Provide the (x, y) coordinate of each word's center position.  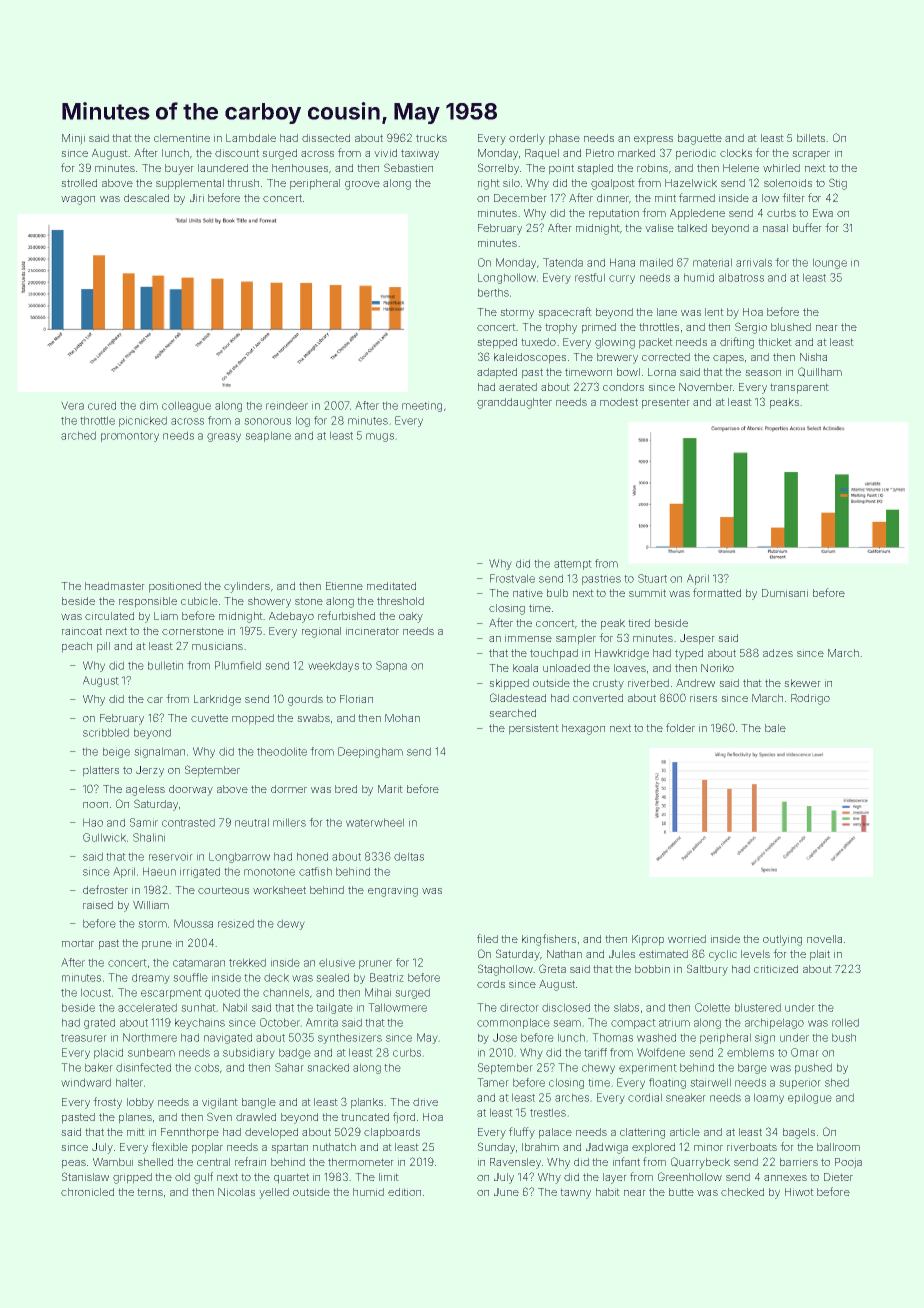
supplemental (190, 184)
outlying (782, 940)
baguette (700, 139)
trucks (431, 138)
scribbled (106, 732)
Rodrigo (810, 699)
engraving (393, 891)
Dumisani (785, 593)
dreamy (151, 978)
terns (150, 1192)
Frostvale (512, 578)
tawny (575, 1193)
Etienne (344, 586)
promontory (130, 437)
